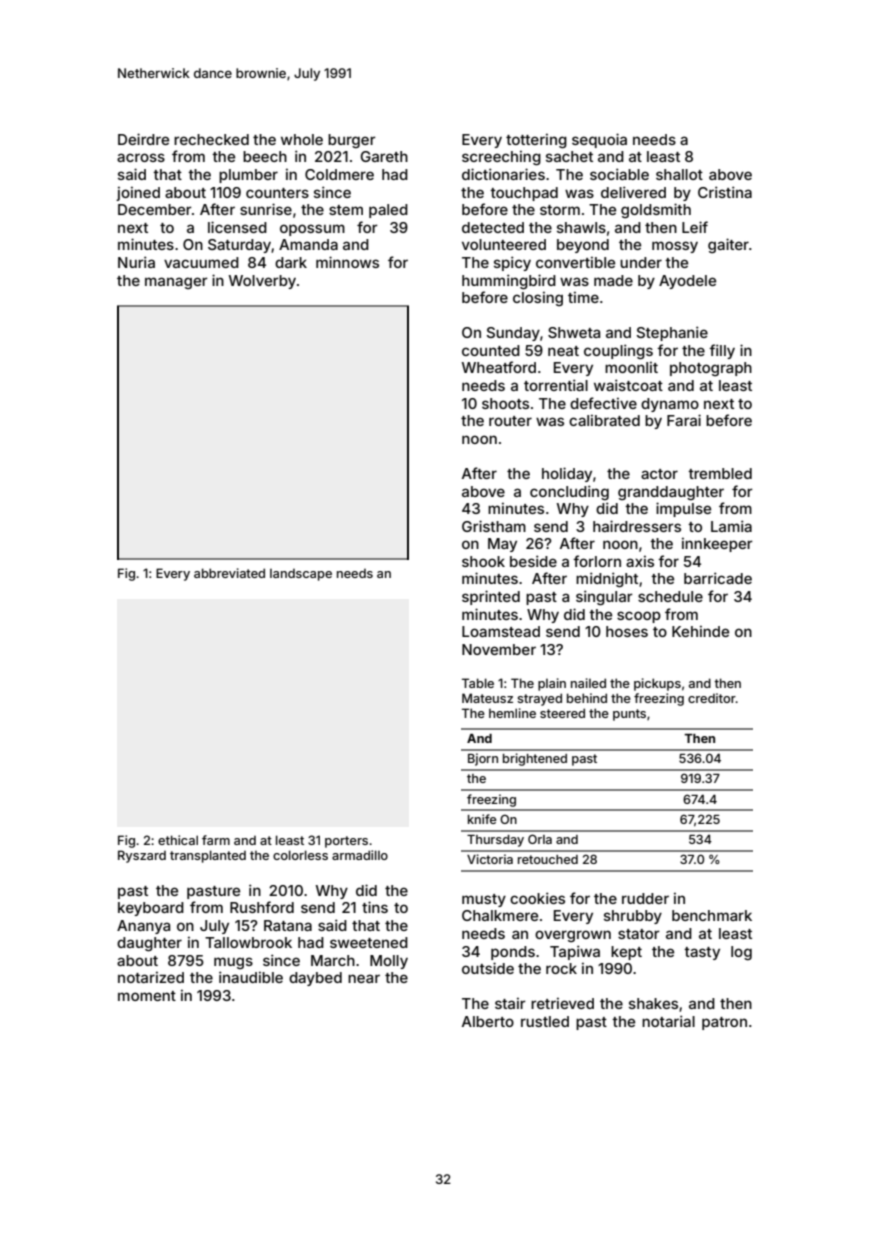 This screenshot has height=1234, width=870. I want to click on Farai, so click(684, 420).
